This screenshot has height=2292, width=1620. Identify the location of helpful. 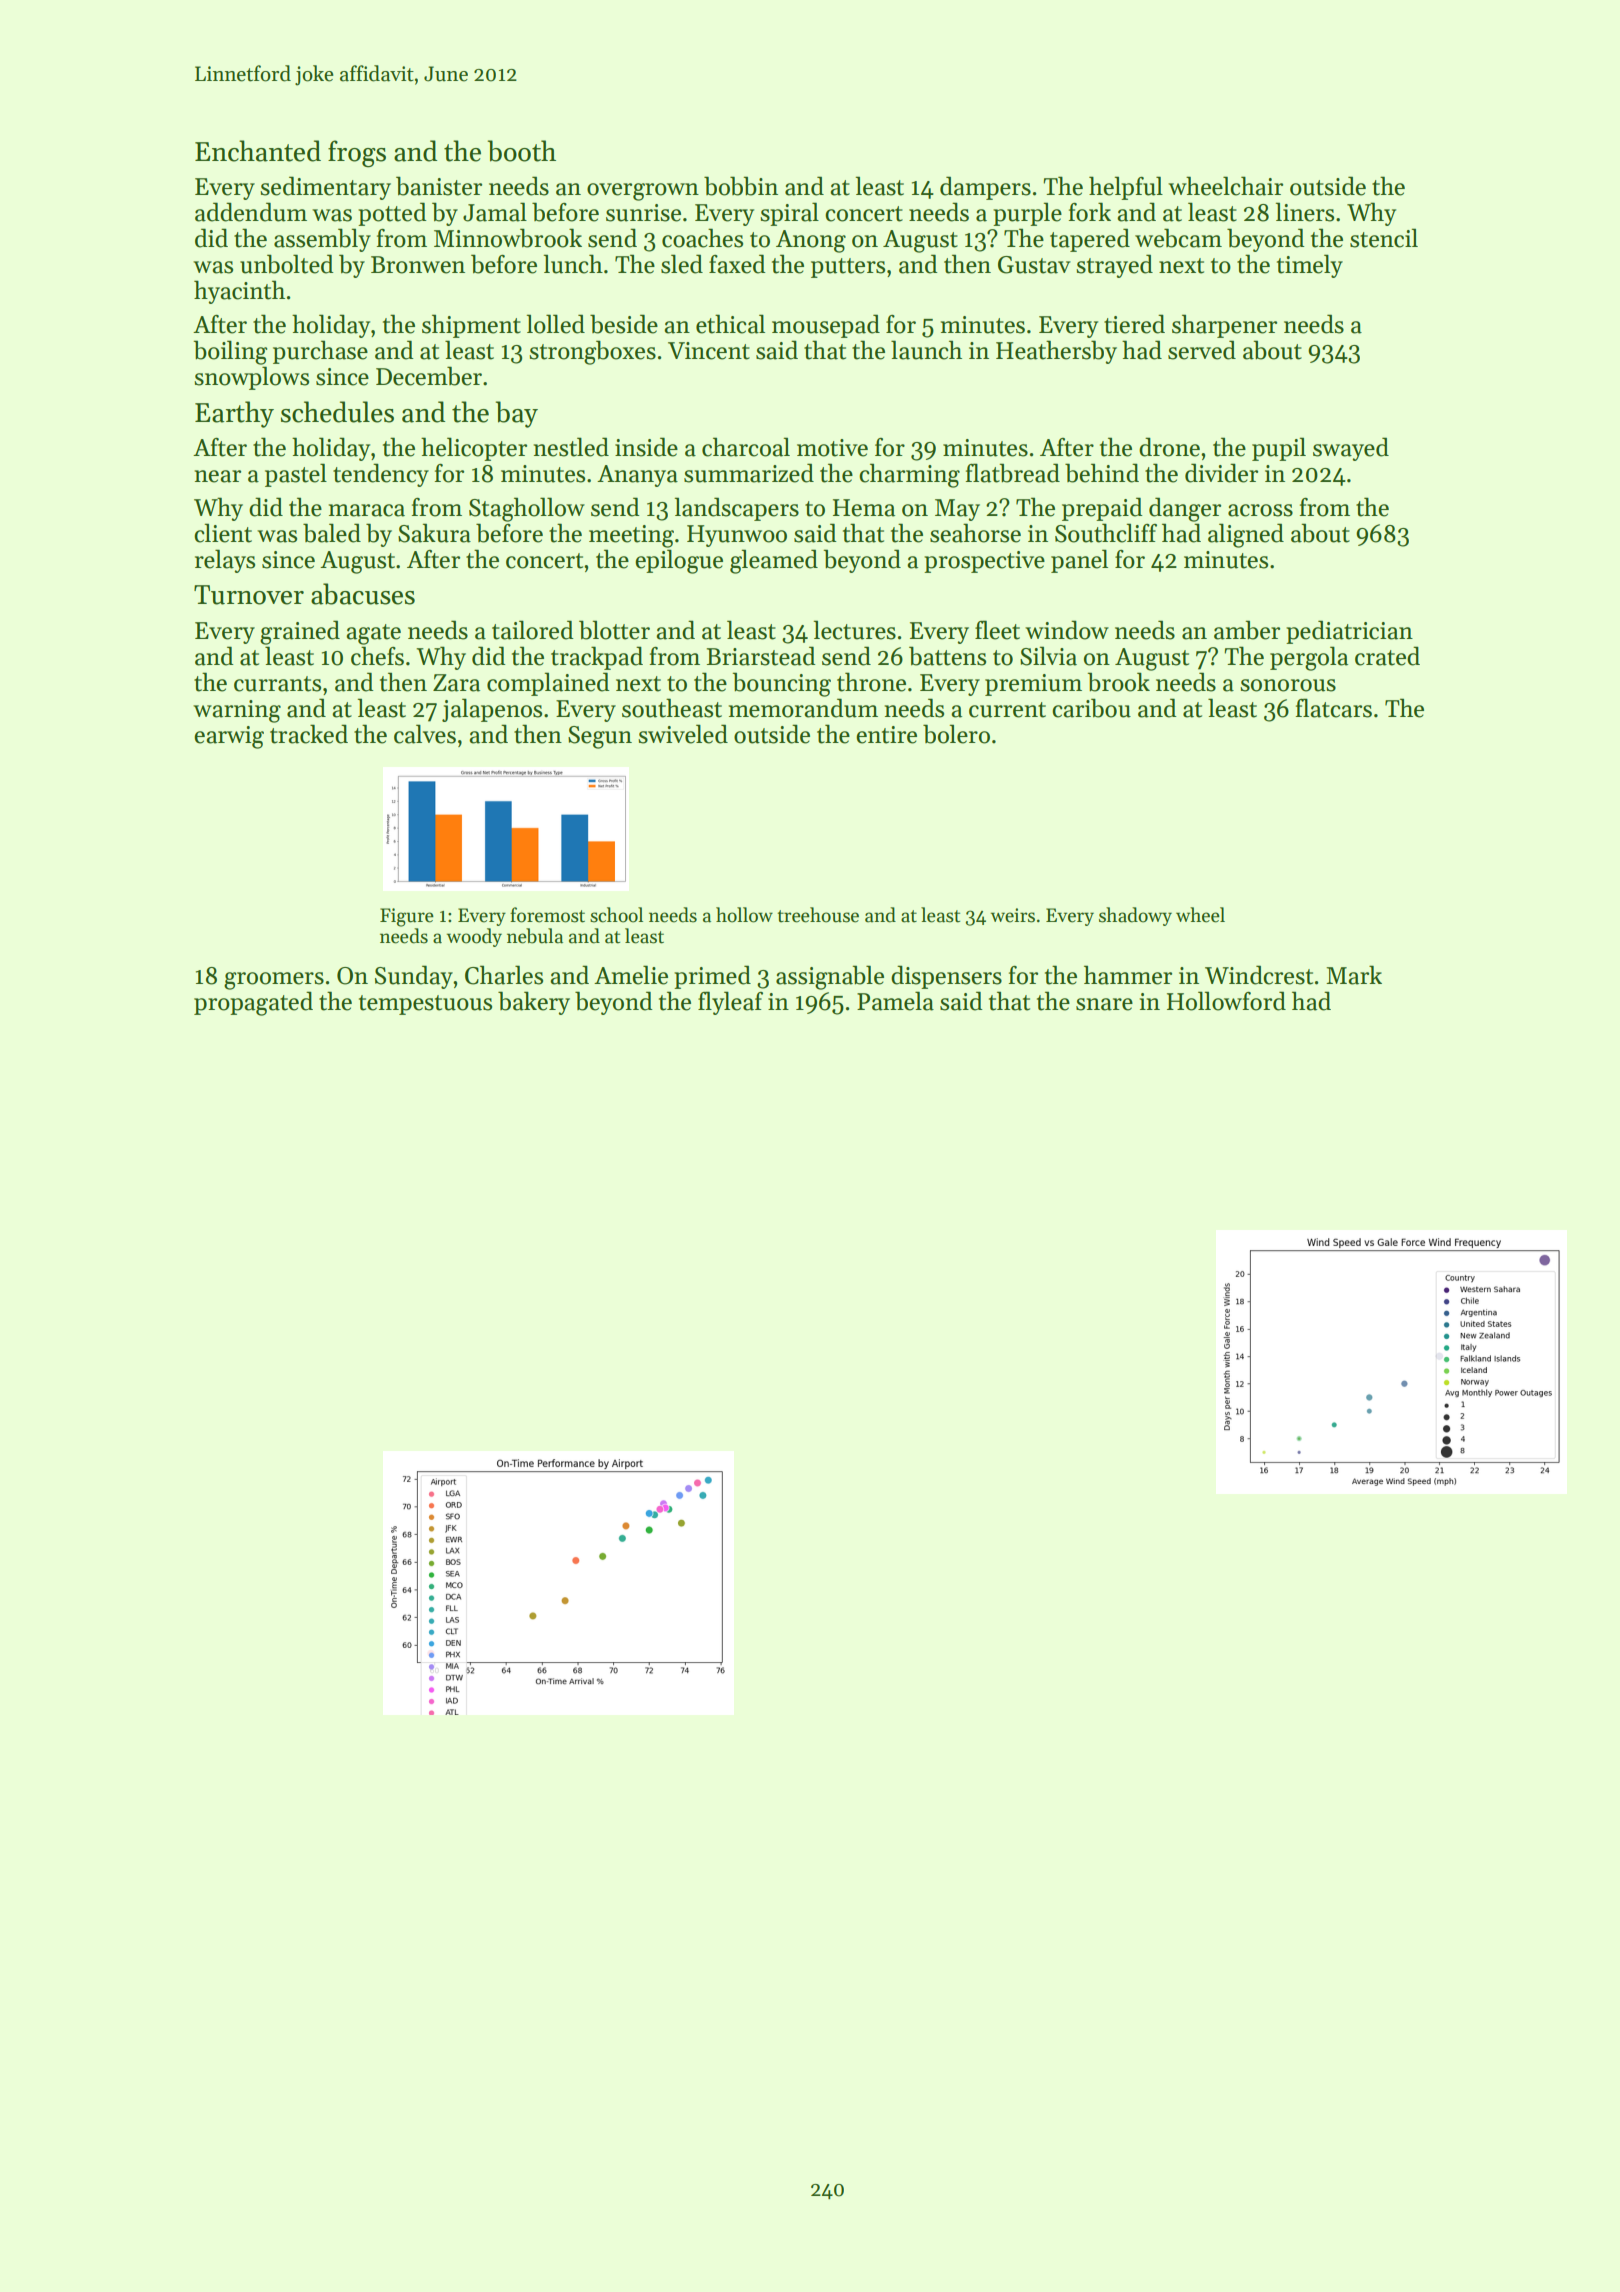
(1126, 188).
